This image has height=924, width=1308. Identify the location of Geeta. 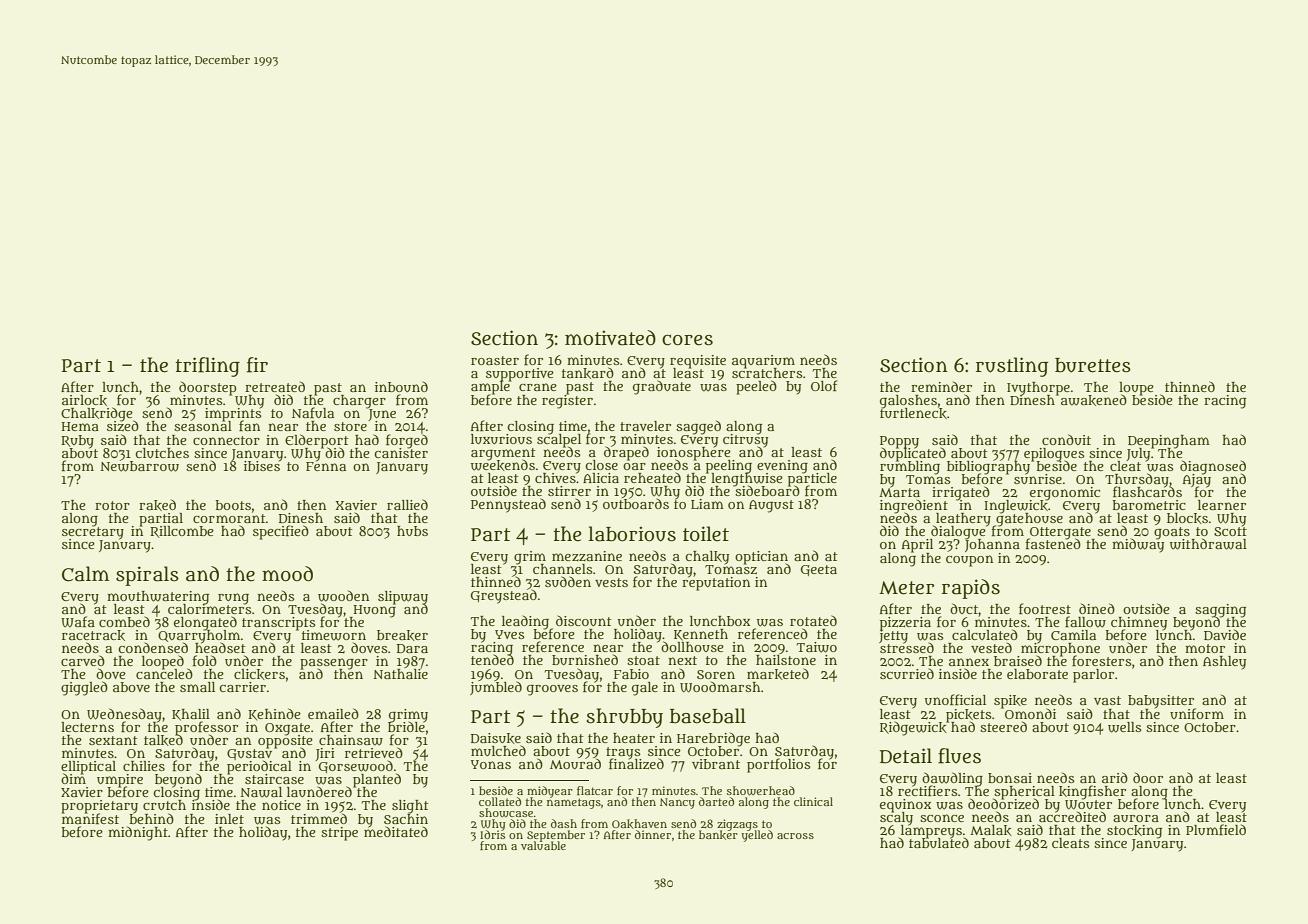
(819, 570).
